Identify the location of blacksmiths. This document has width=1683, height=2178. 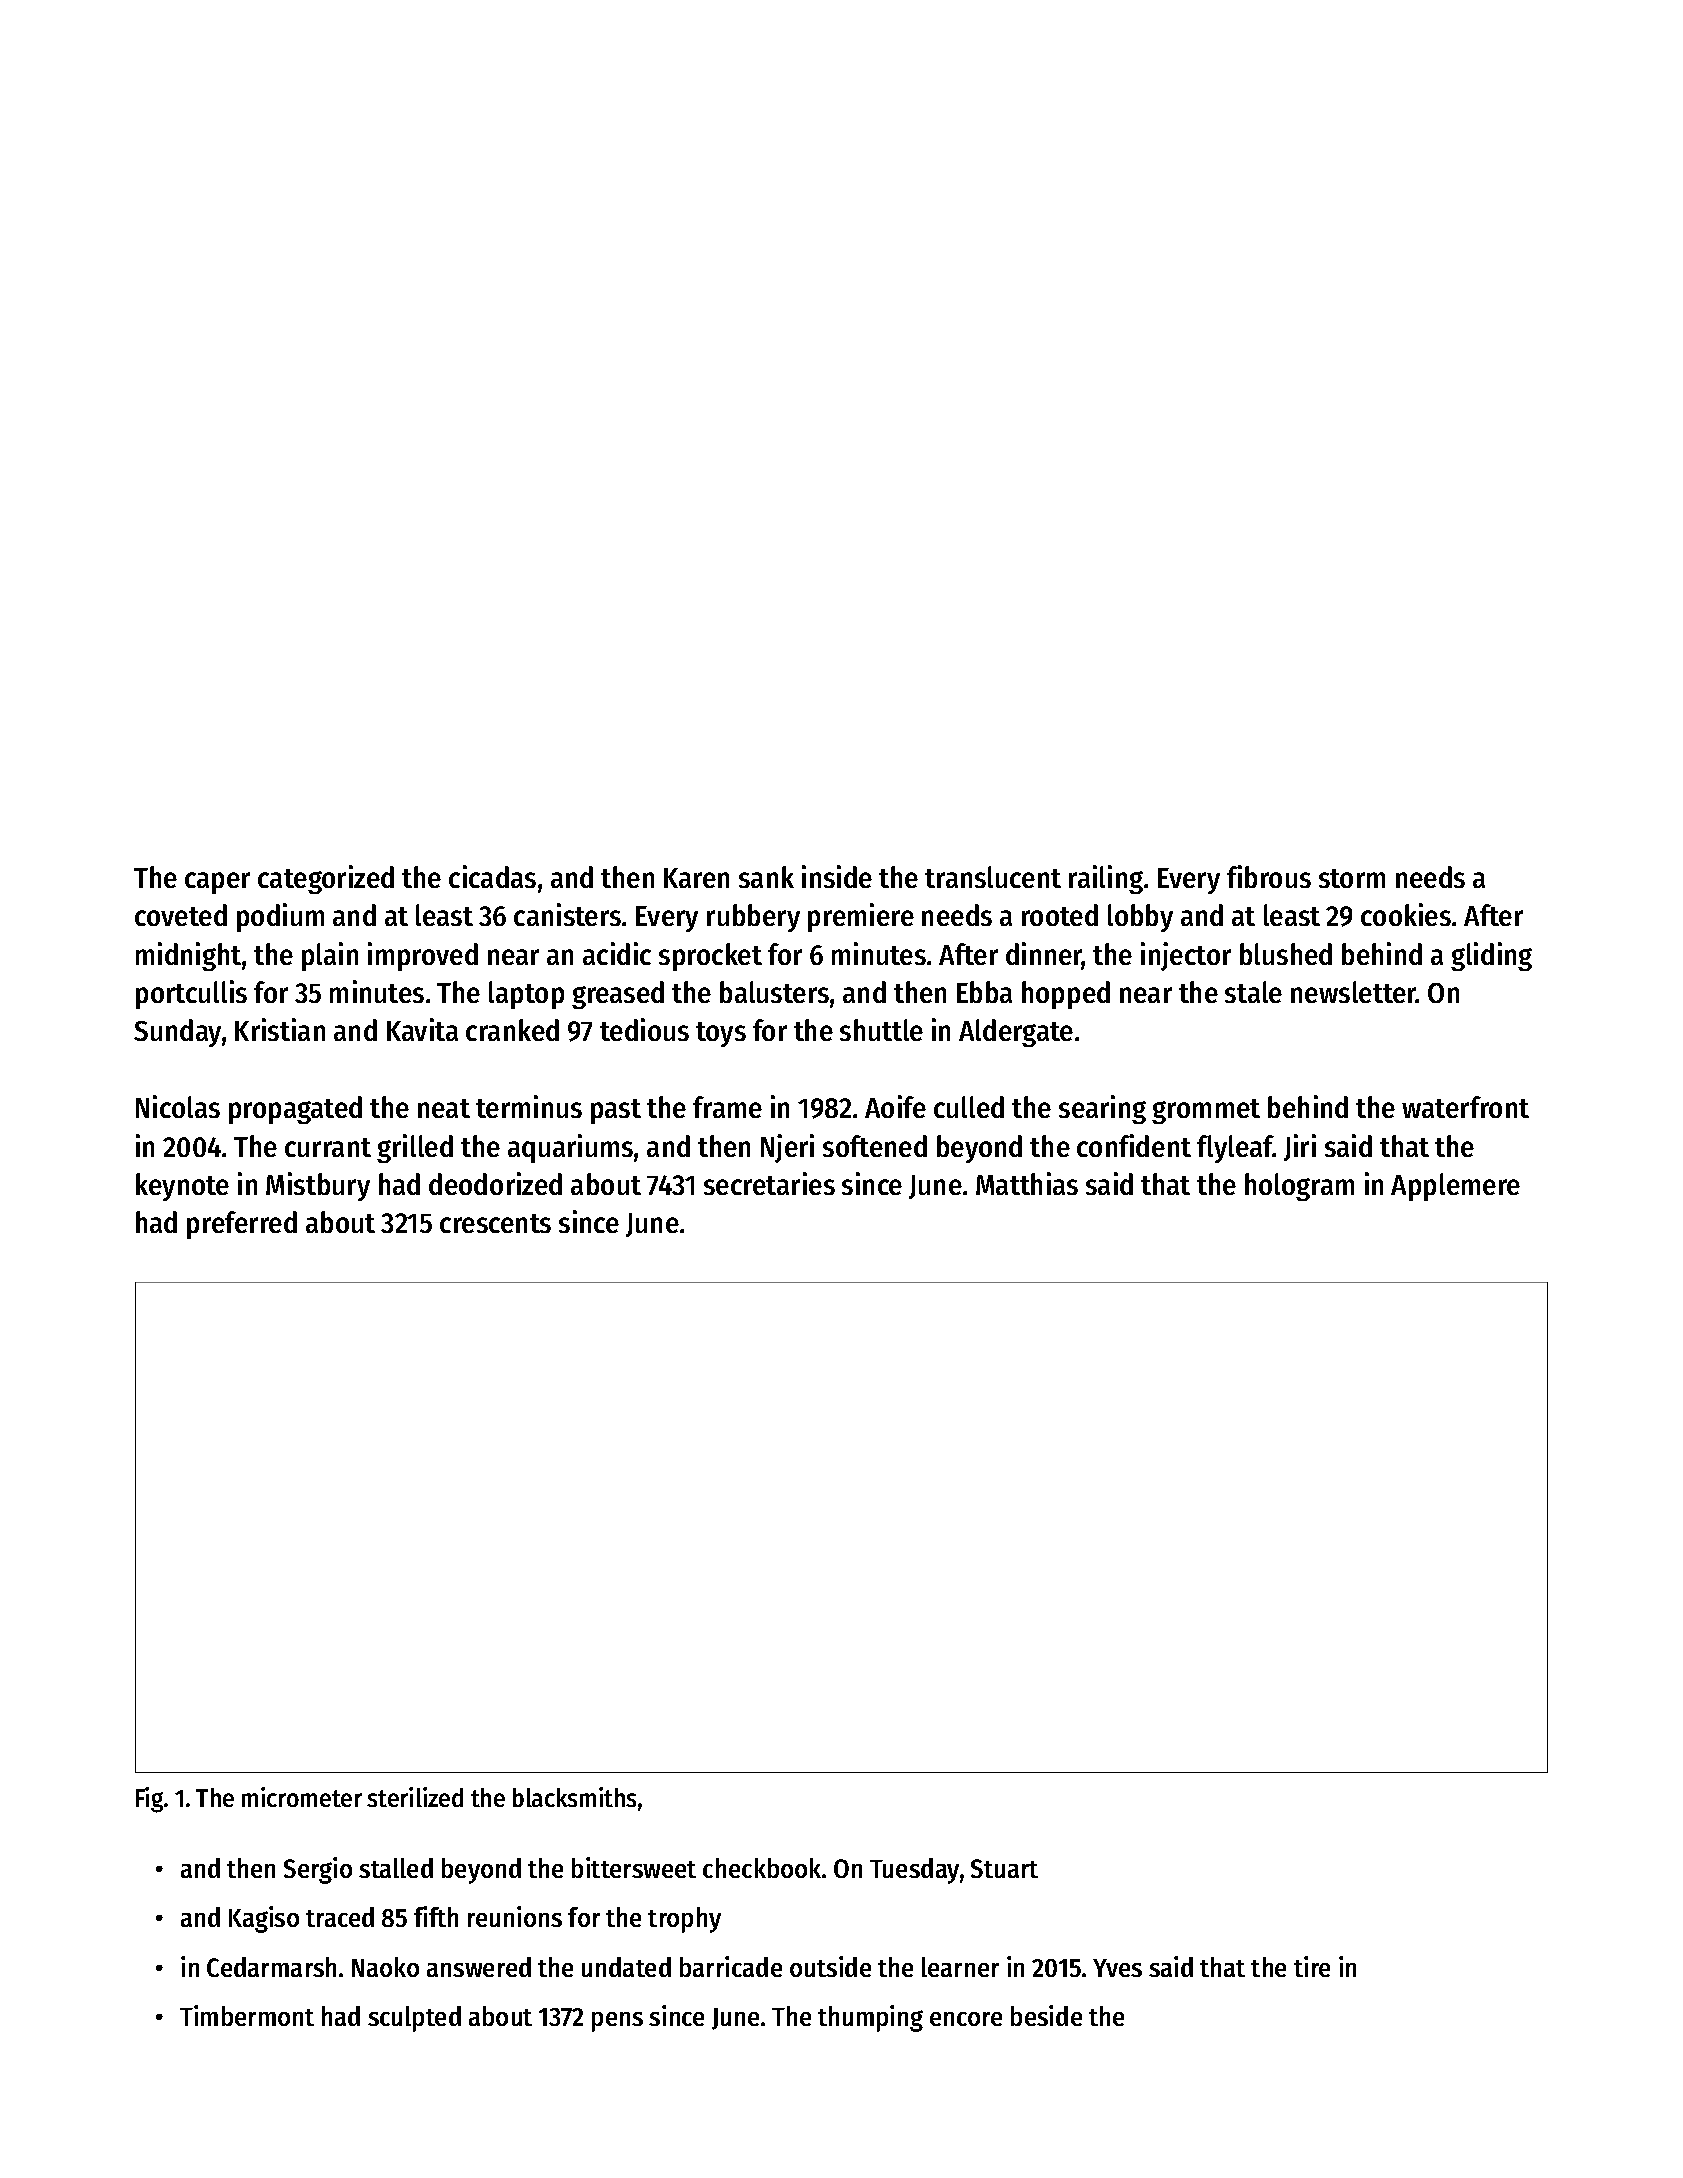
(574, 1797).
